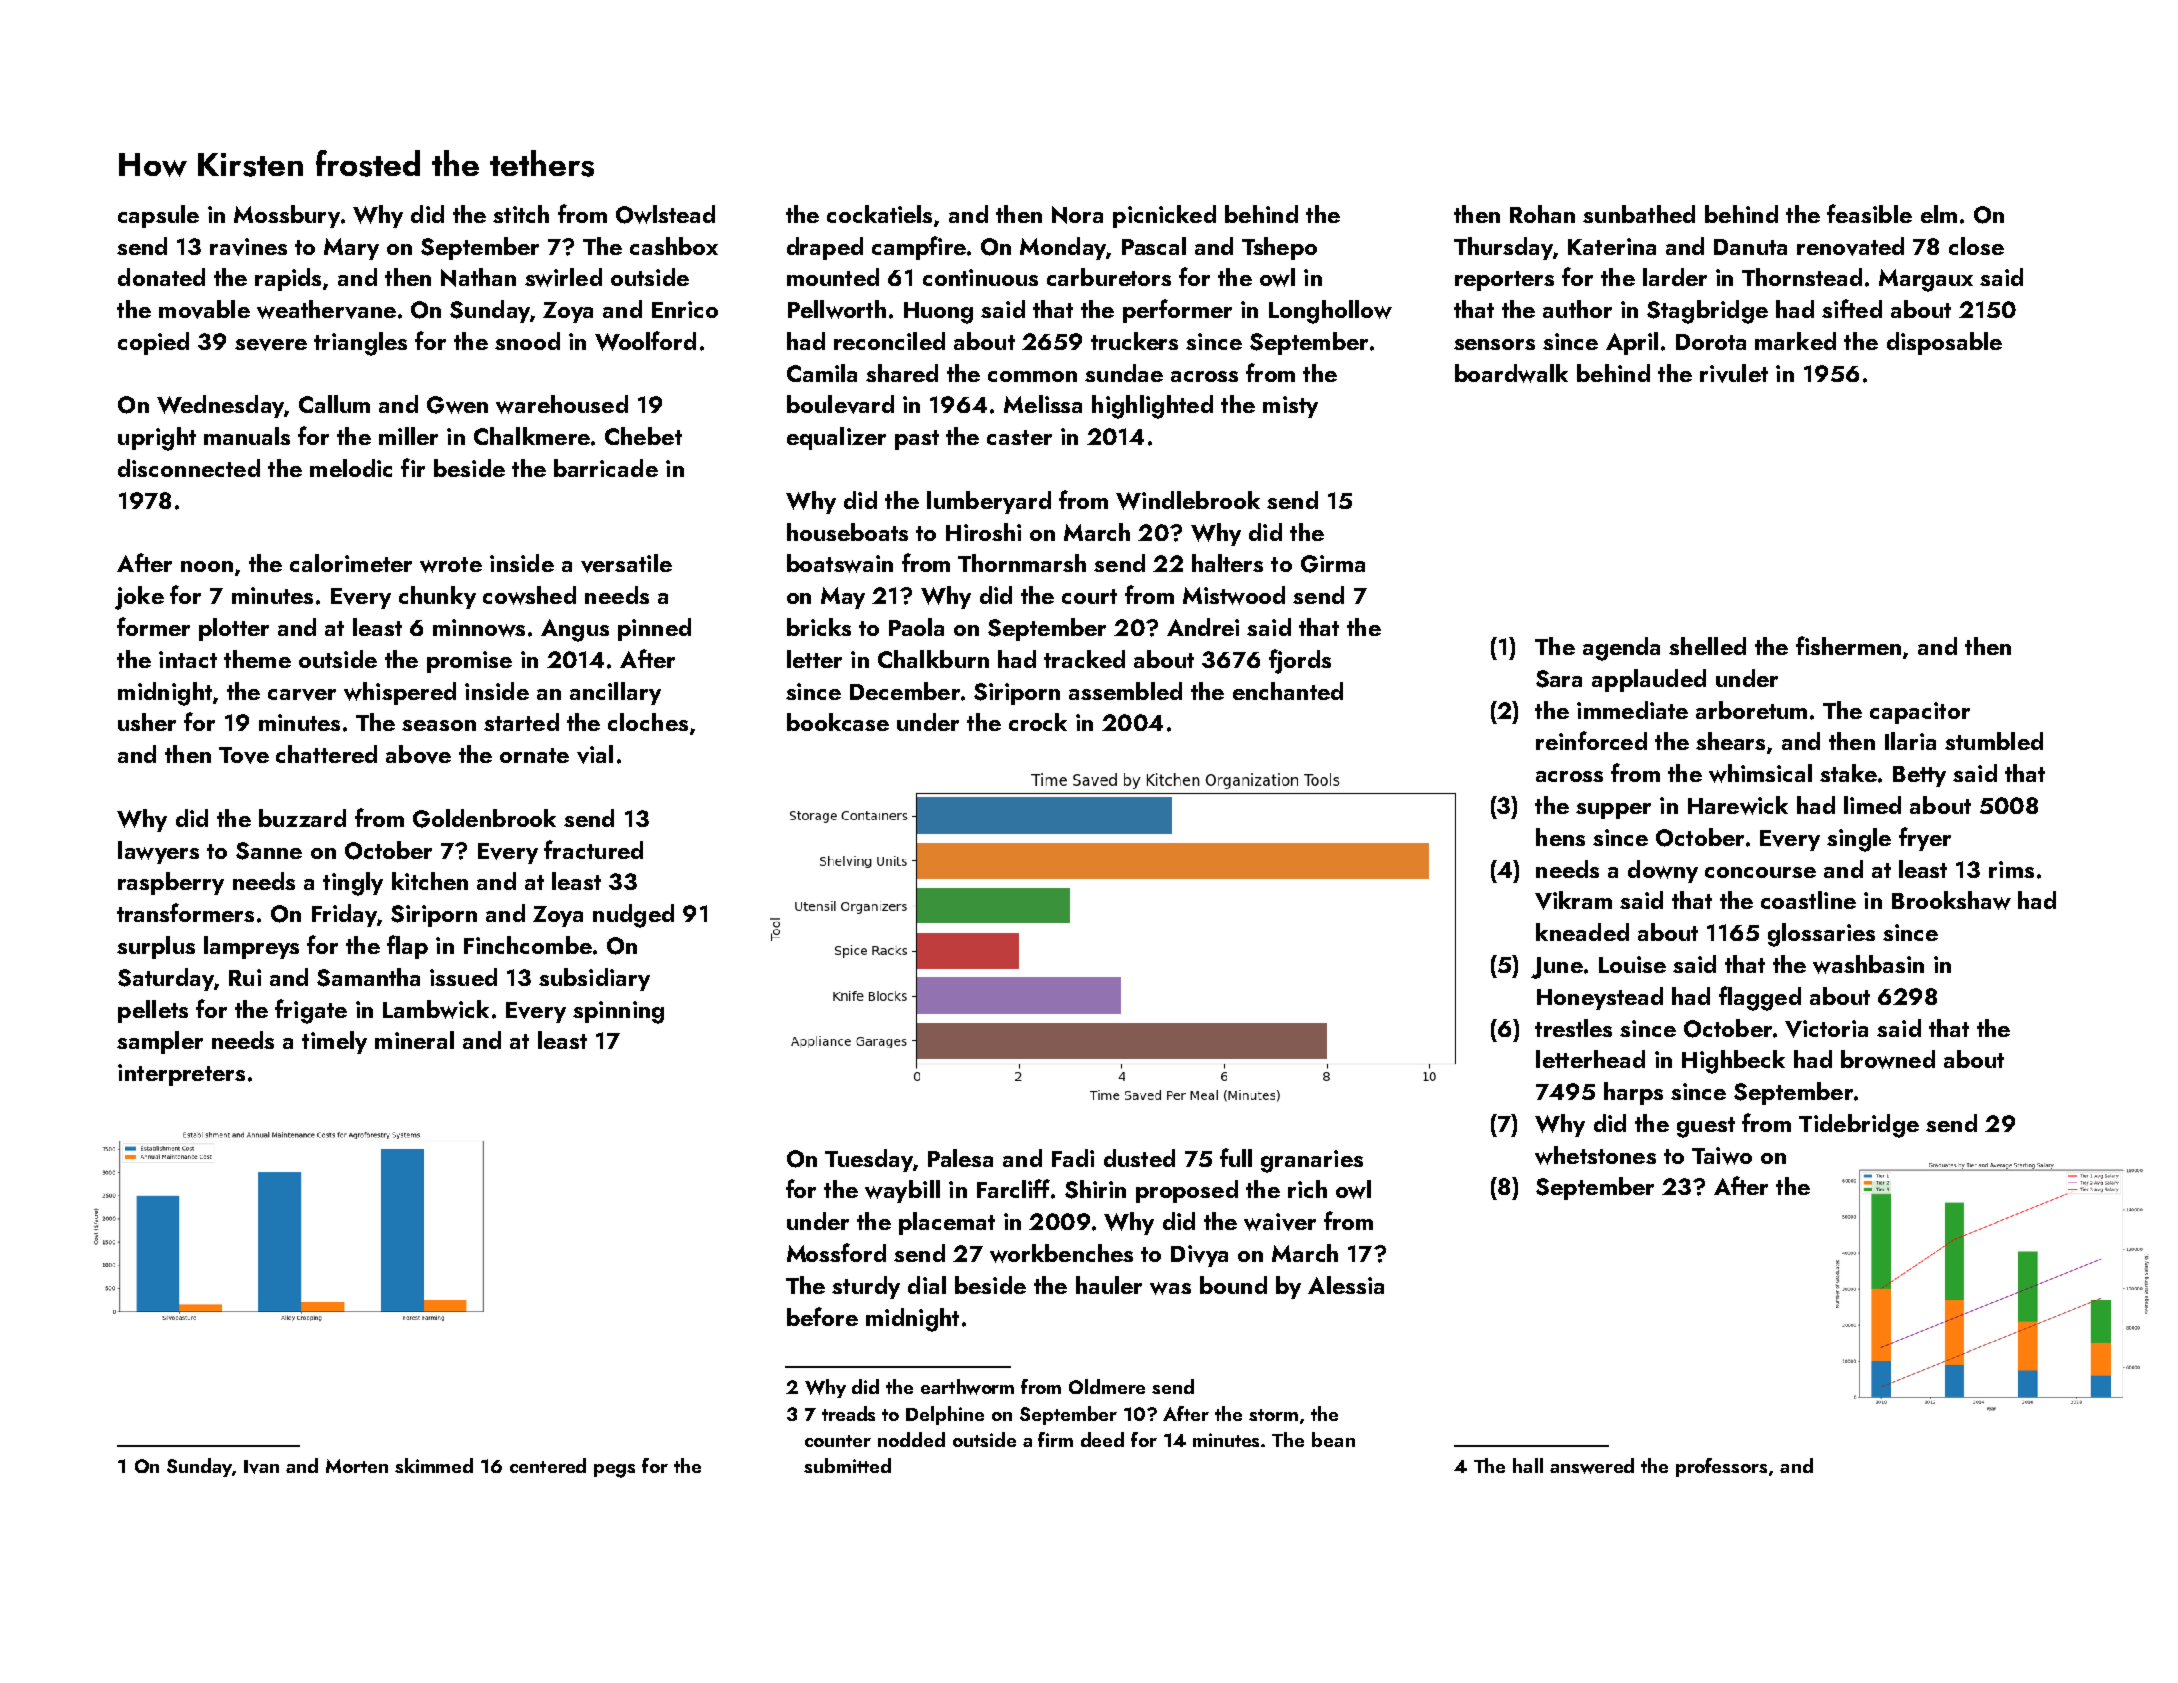  Describe the element at coordinates (1826, 1029) in the document. I see `Victoria` at that location.
